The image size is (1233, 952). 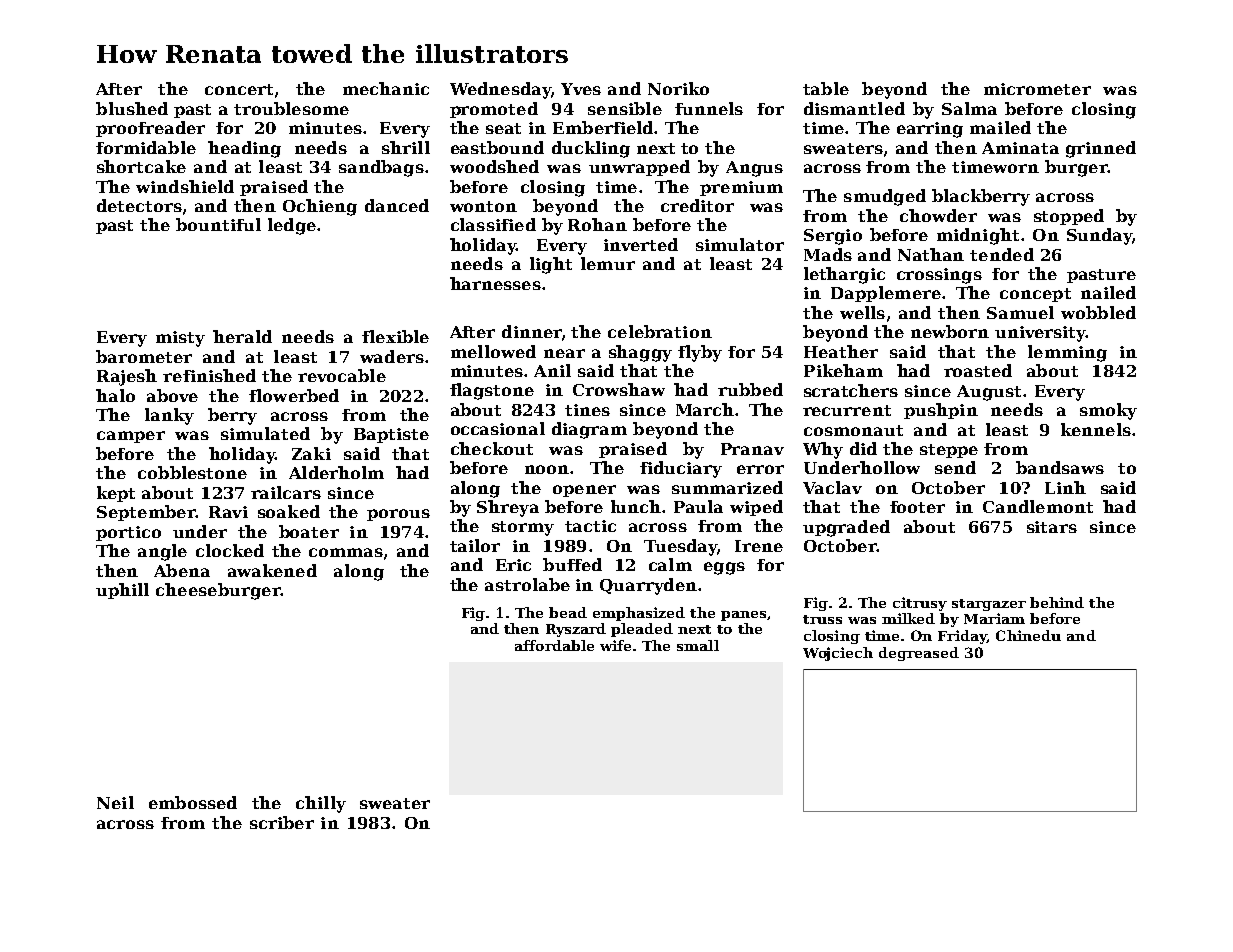 I want to click on Neil, so click(x=115, y=802).
